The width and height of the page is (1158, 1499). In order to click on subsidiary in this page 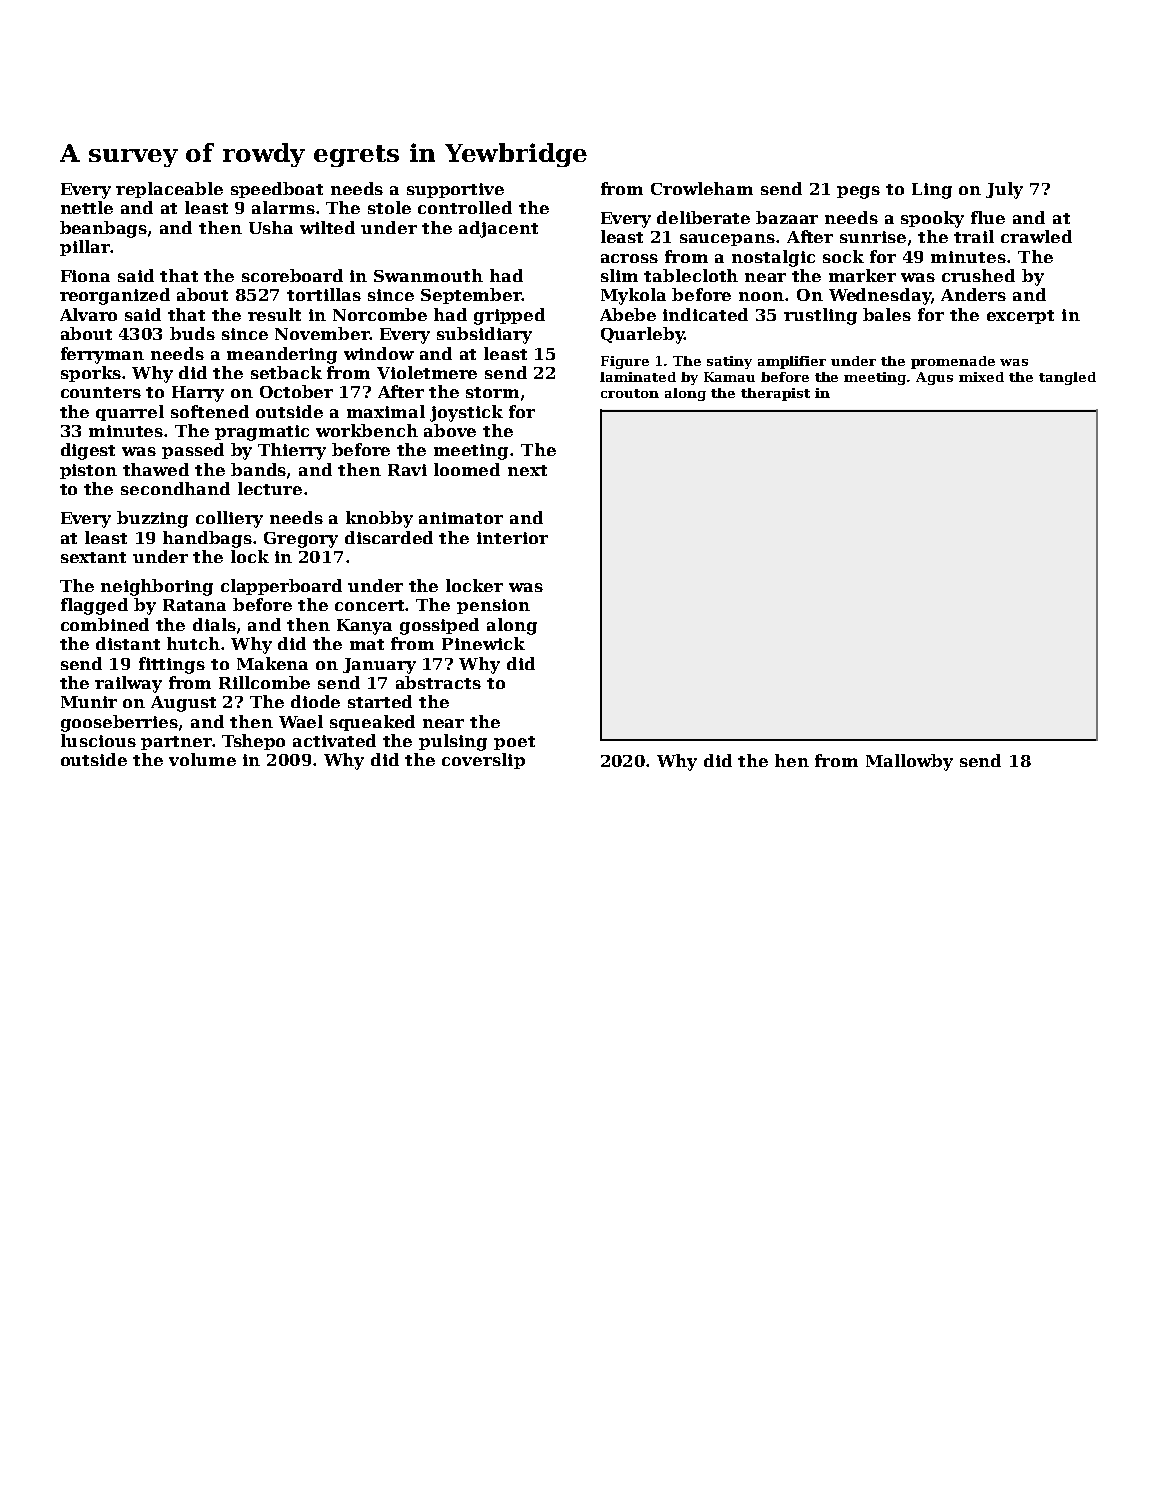, I will do `click(484, 335)`.
